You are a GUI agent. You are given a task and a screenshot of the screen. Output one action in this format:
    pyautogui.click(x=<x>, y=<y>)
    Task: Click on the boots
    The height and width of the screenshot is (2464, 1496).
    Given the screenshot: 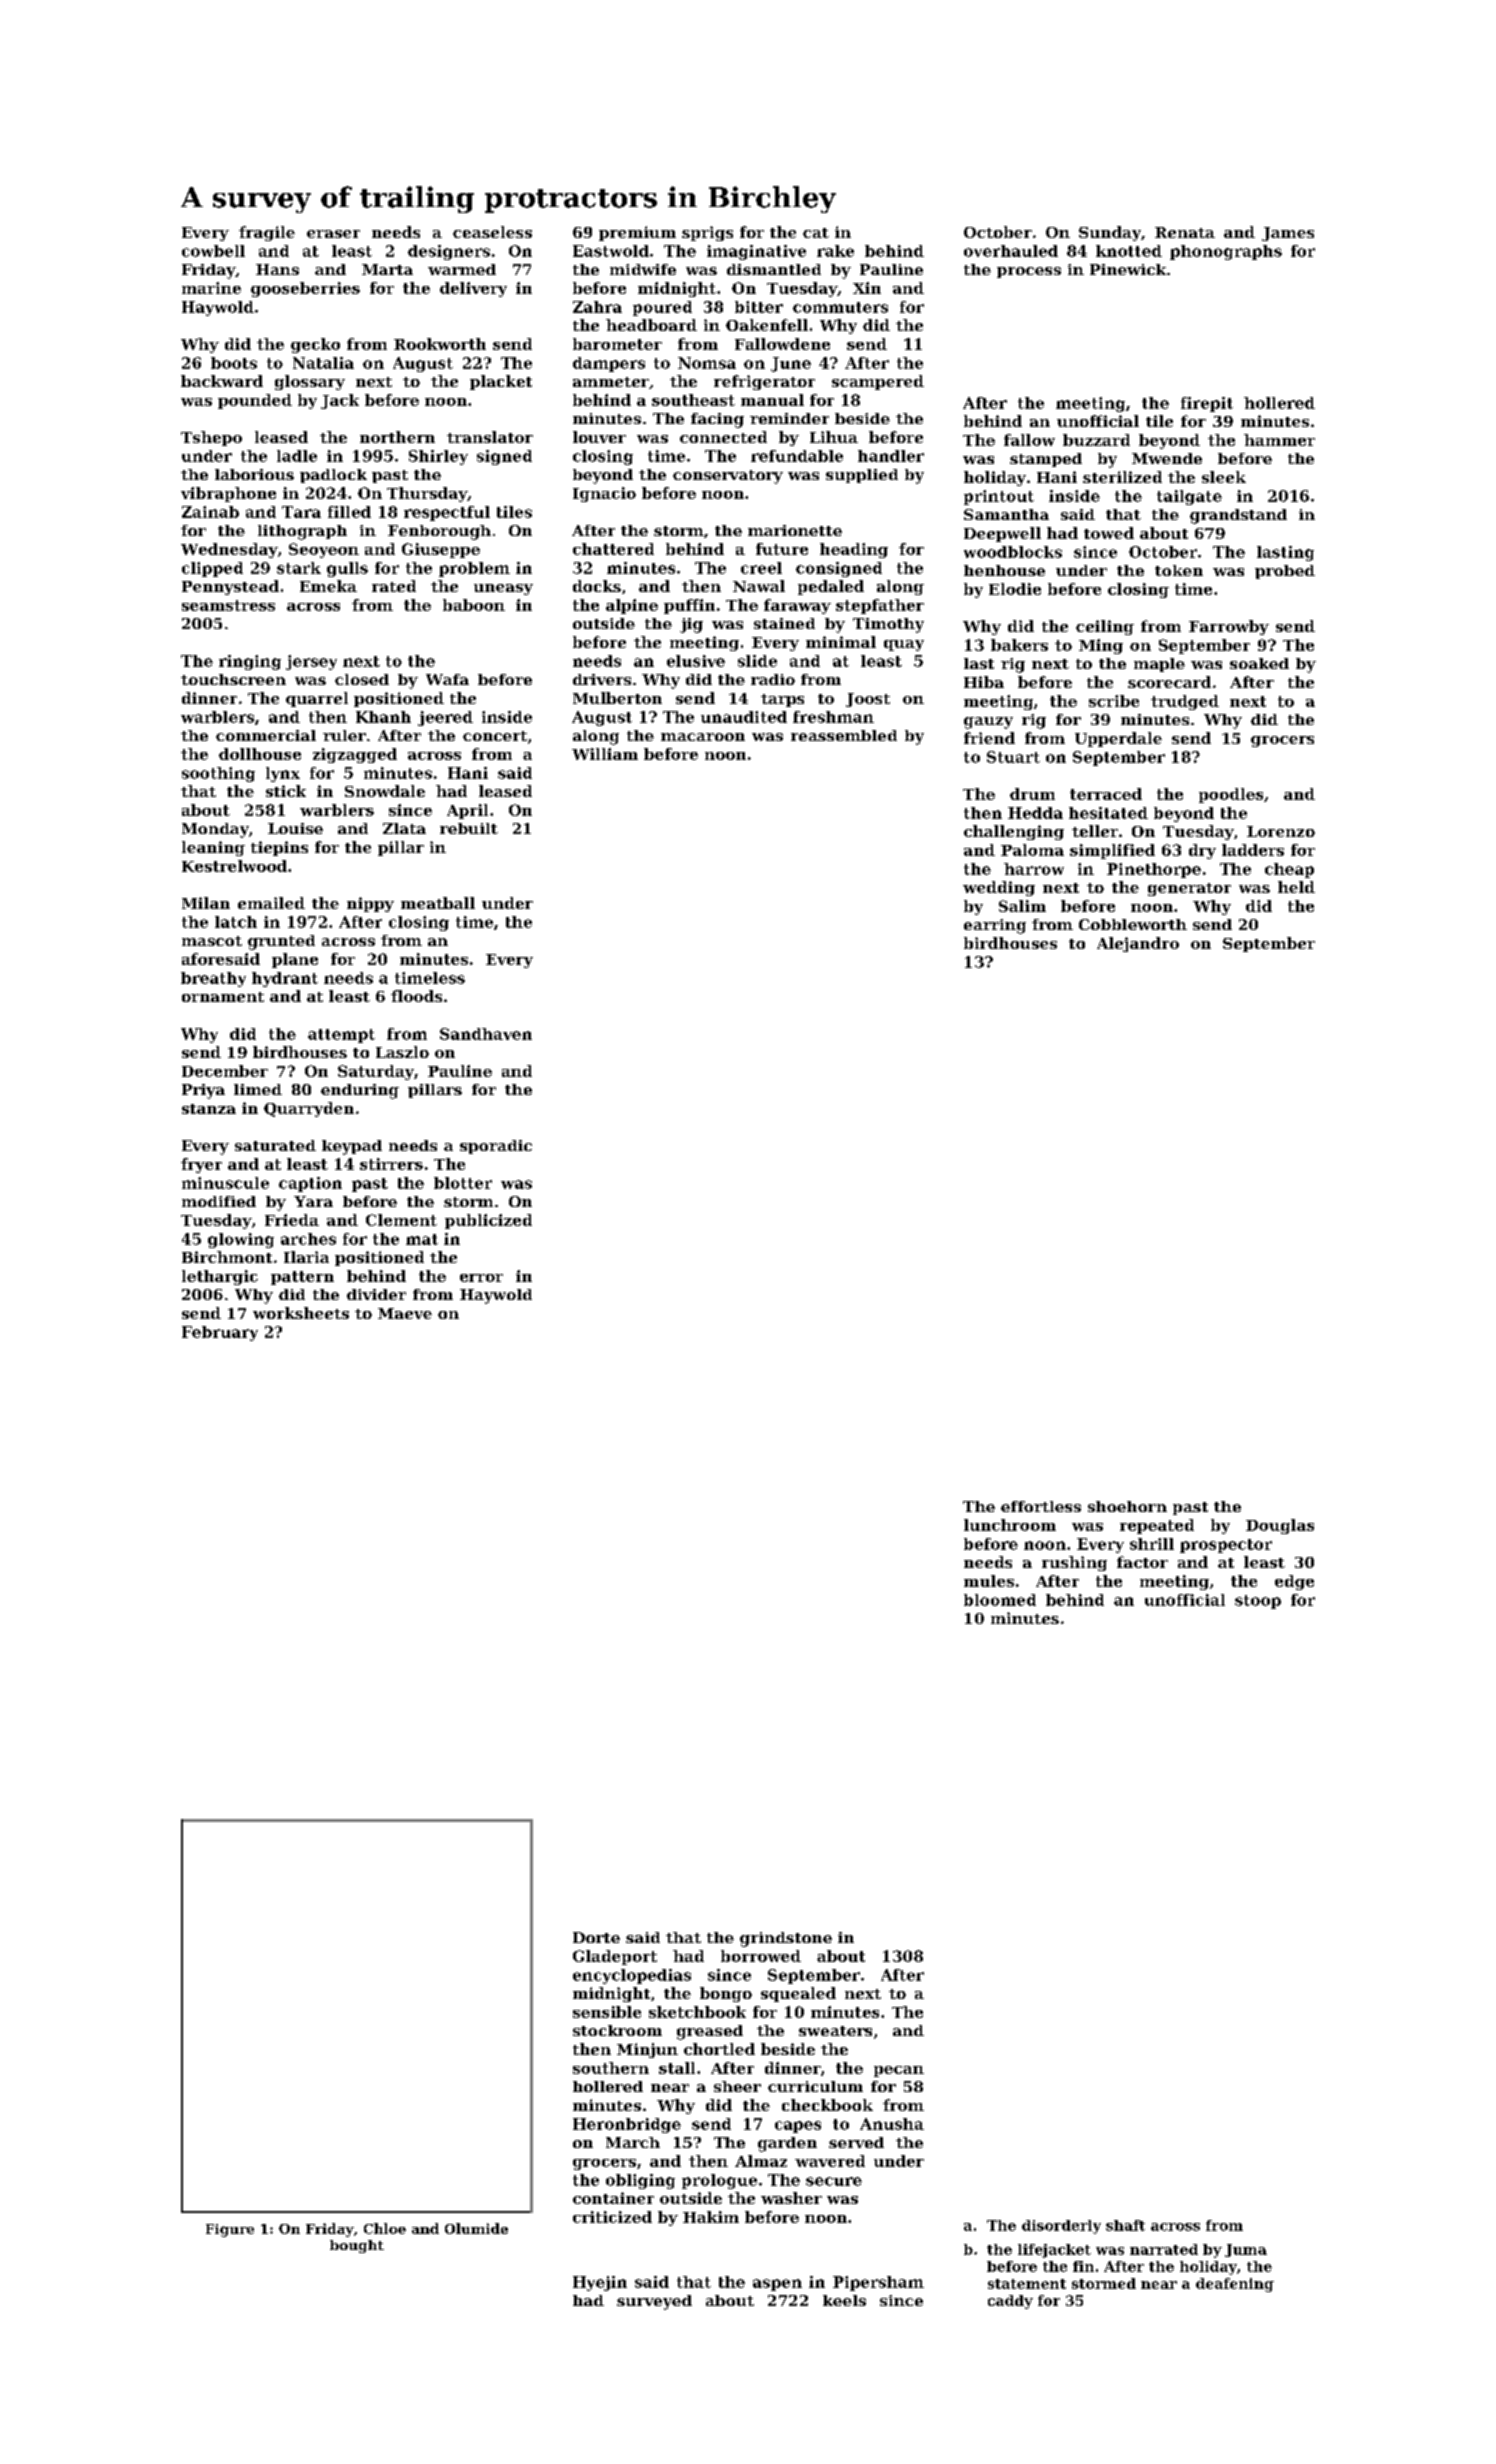 What is the action you would take?
    pyautogui.click(x=234, y=363)
